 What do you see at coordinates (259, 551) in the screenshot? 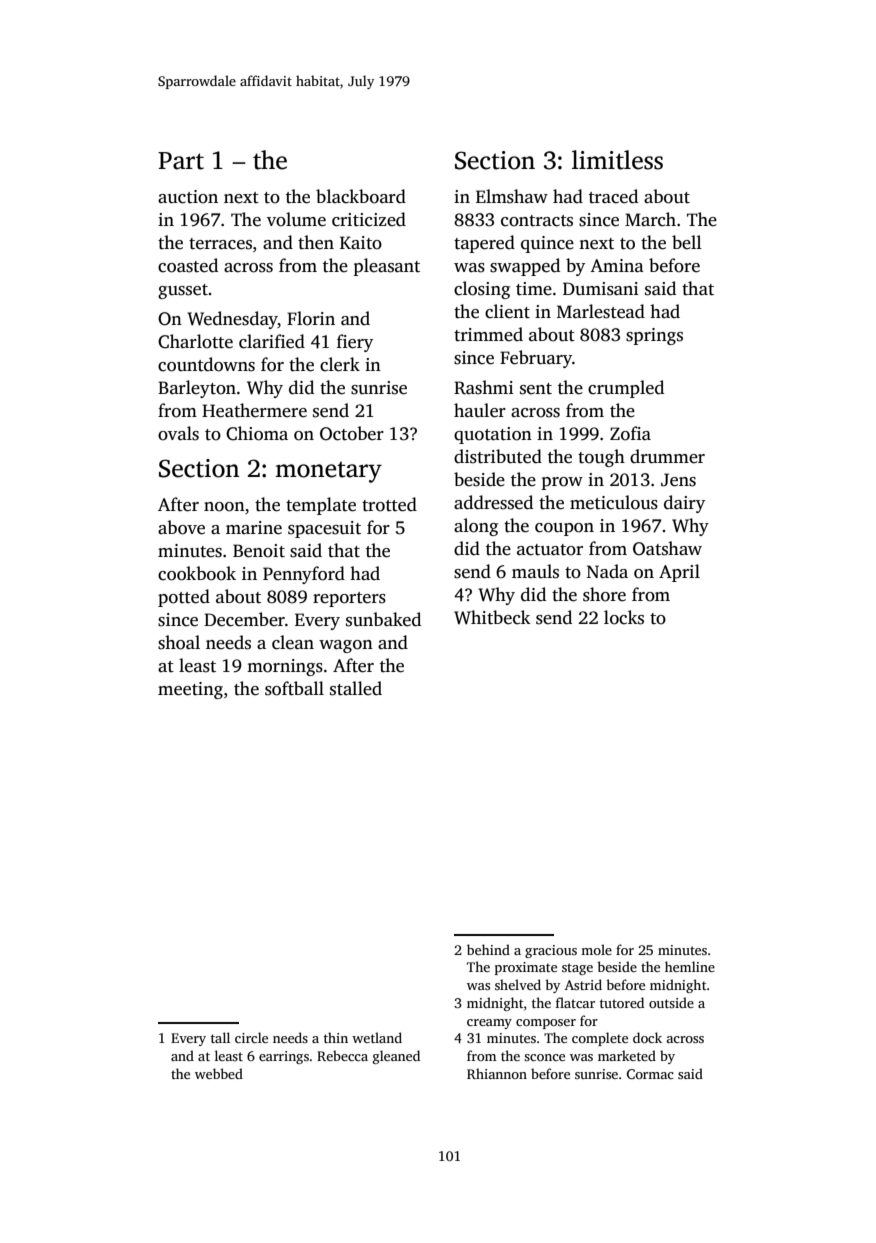
I see `Benoit` at bounding box center [259, 551].
